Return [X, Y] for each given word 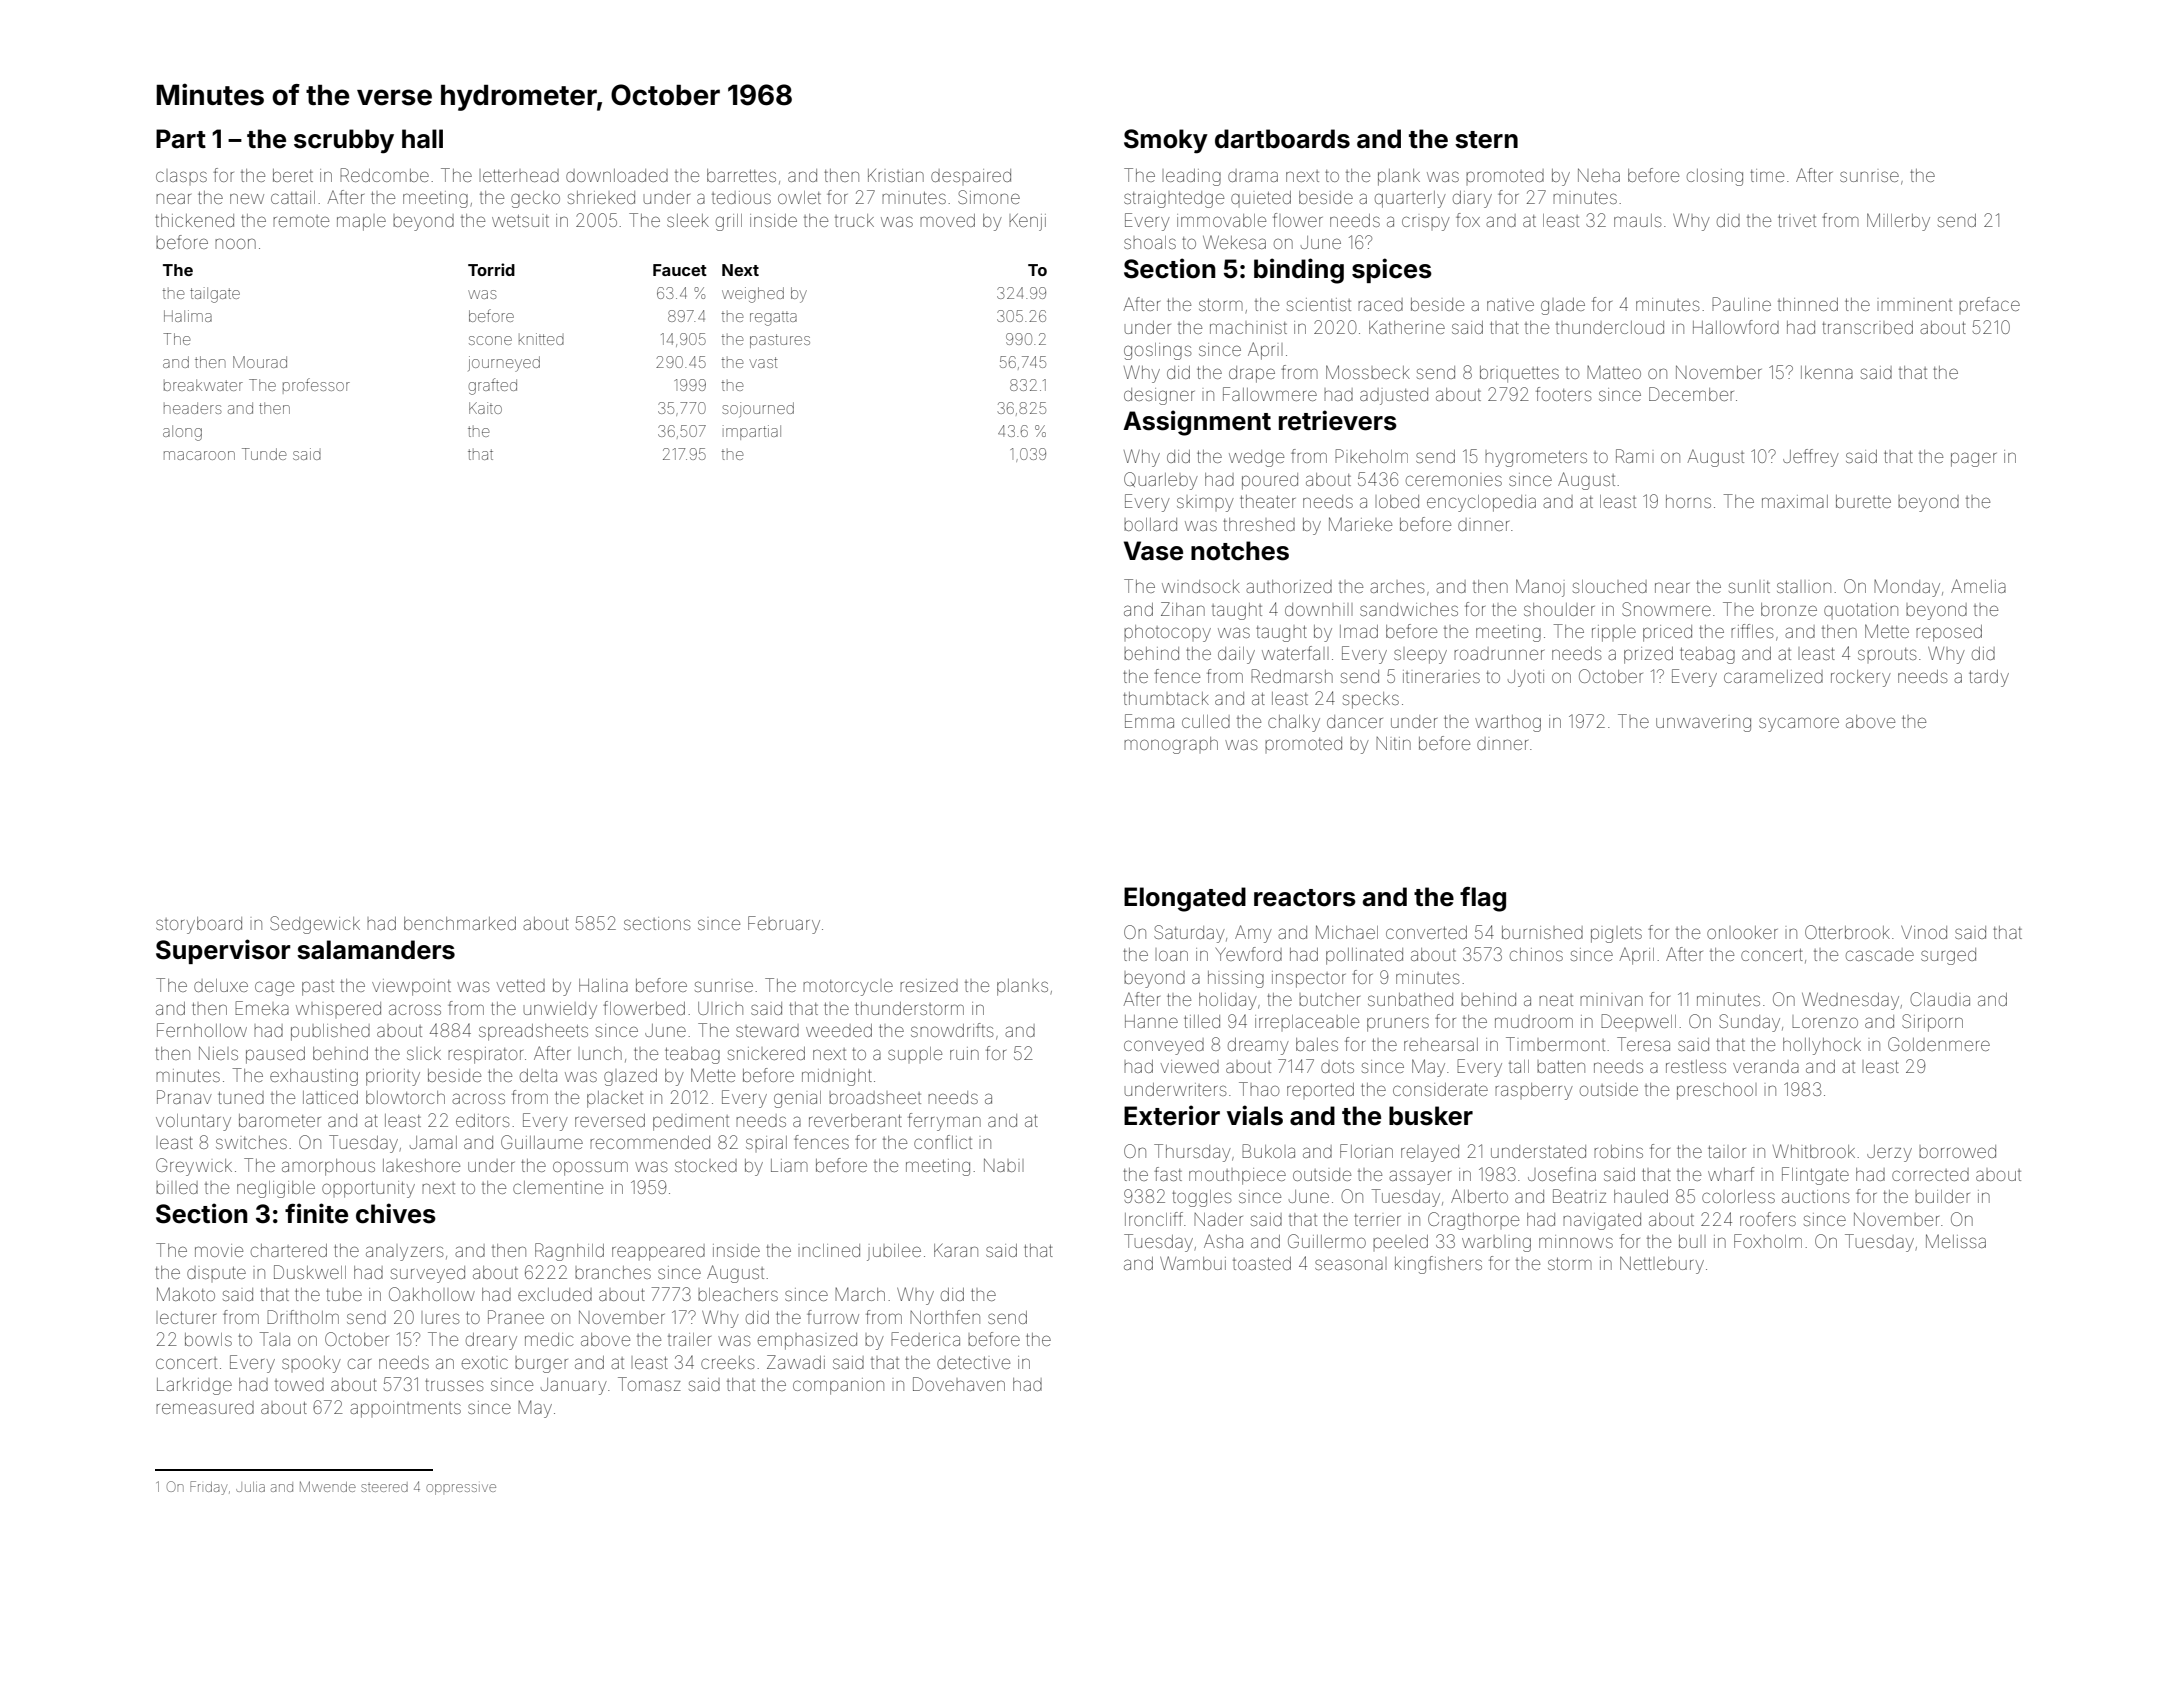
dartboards [1282, 139]
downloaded [617, 175]
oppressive [461, 1489]
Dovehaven [959, 1384]
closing [1715, 177]
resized [929, 985]
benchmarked [460, 923]
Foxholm [1768, 1241]
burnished [1542, 932]
